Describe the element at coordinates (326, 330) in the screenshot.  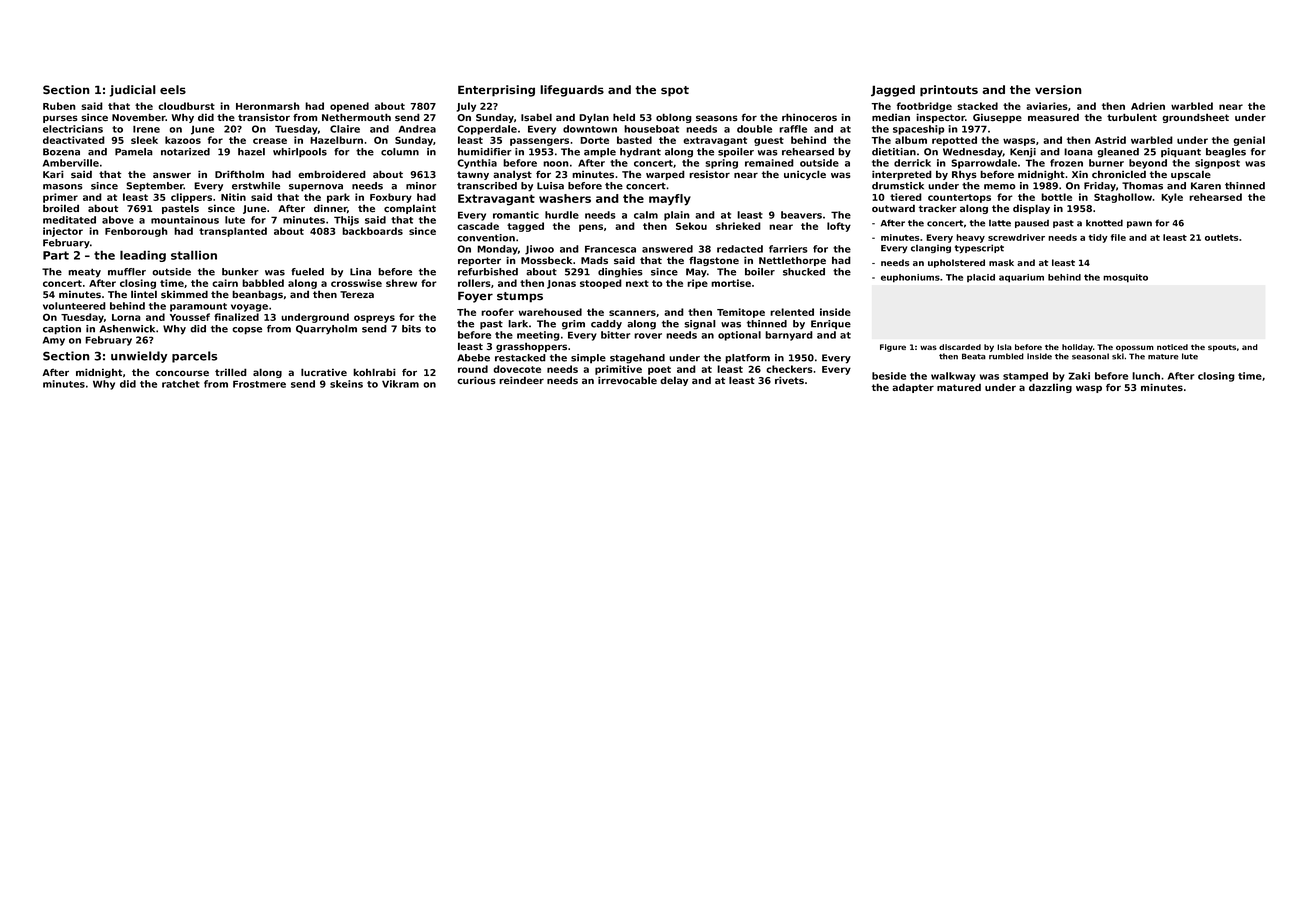
I see `Quarryholm` at that location.
